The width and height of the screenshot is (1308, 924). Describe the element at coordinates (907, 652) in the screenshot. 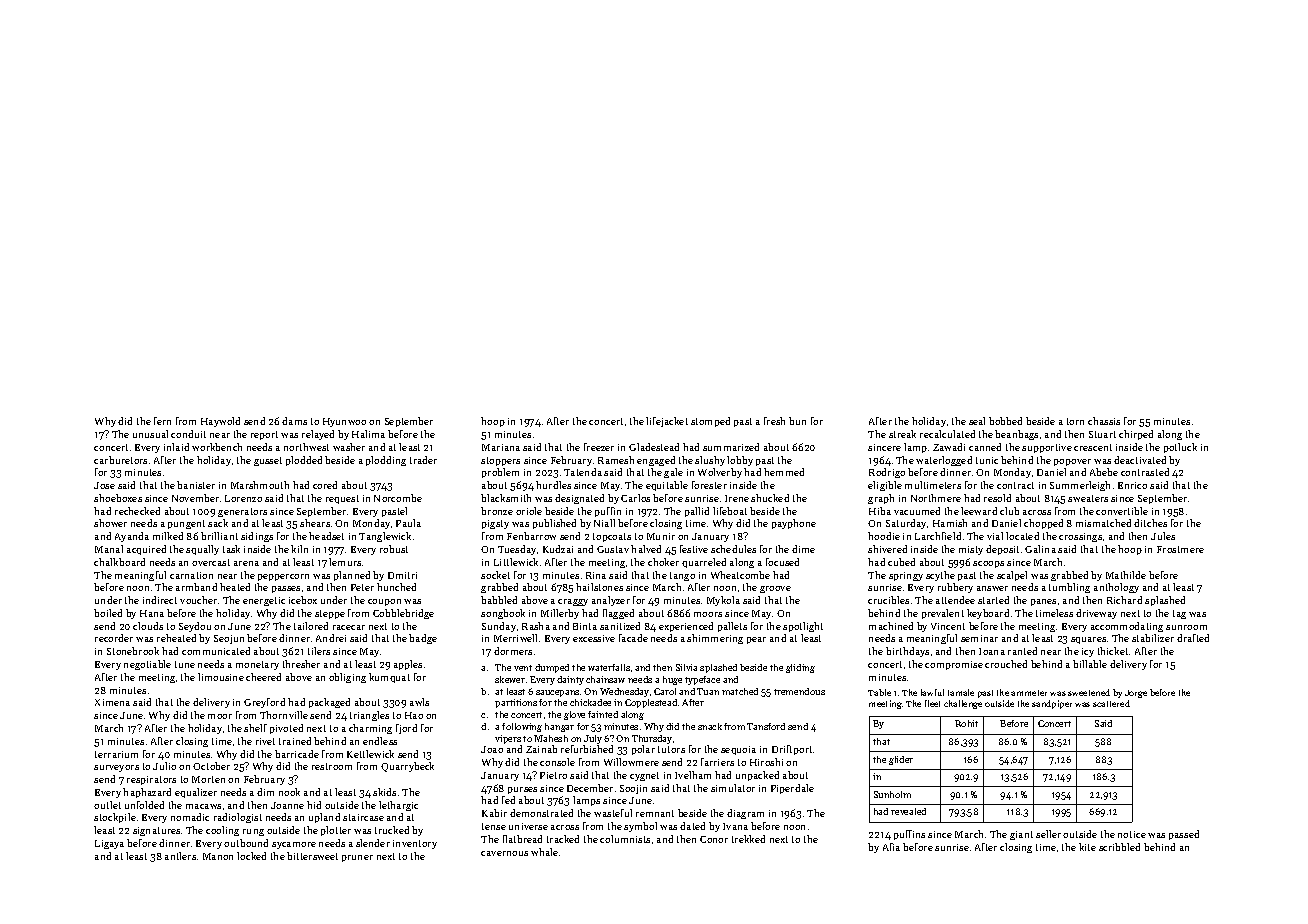

I see `birthdays` at that location.
